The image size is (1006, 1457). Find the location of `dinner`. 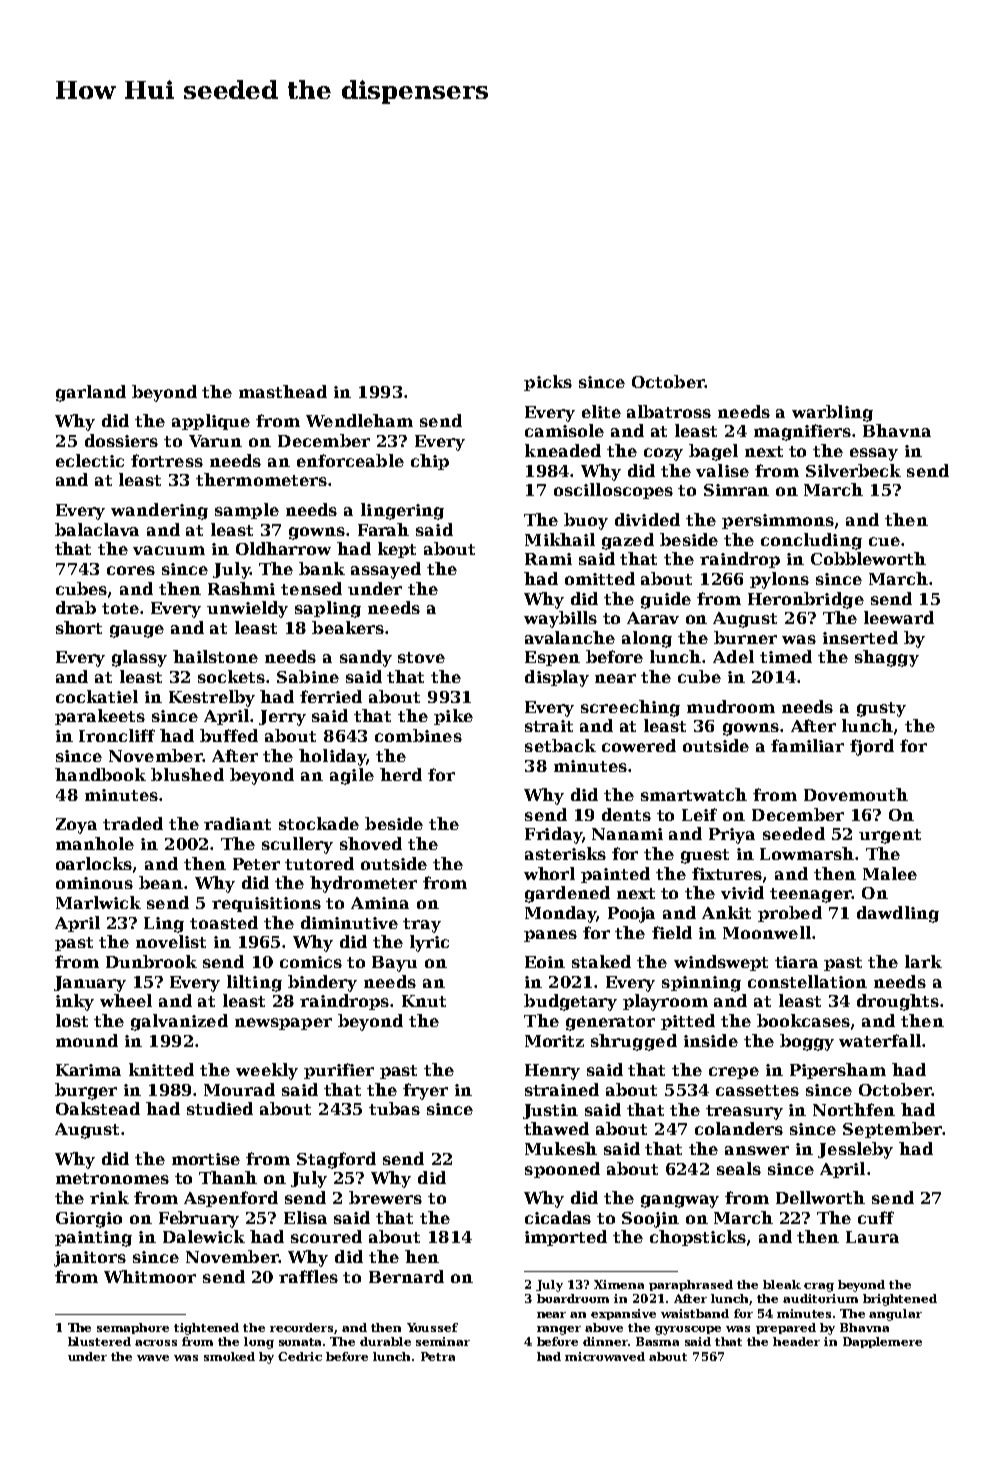

dinner is located at coordinates (605, 1341).
